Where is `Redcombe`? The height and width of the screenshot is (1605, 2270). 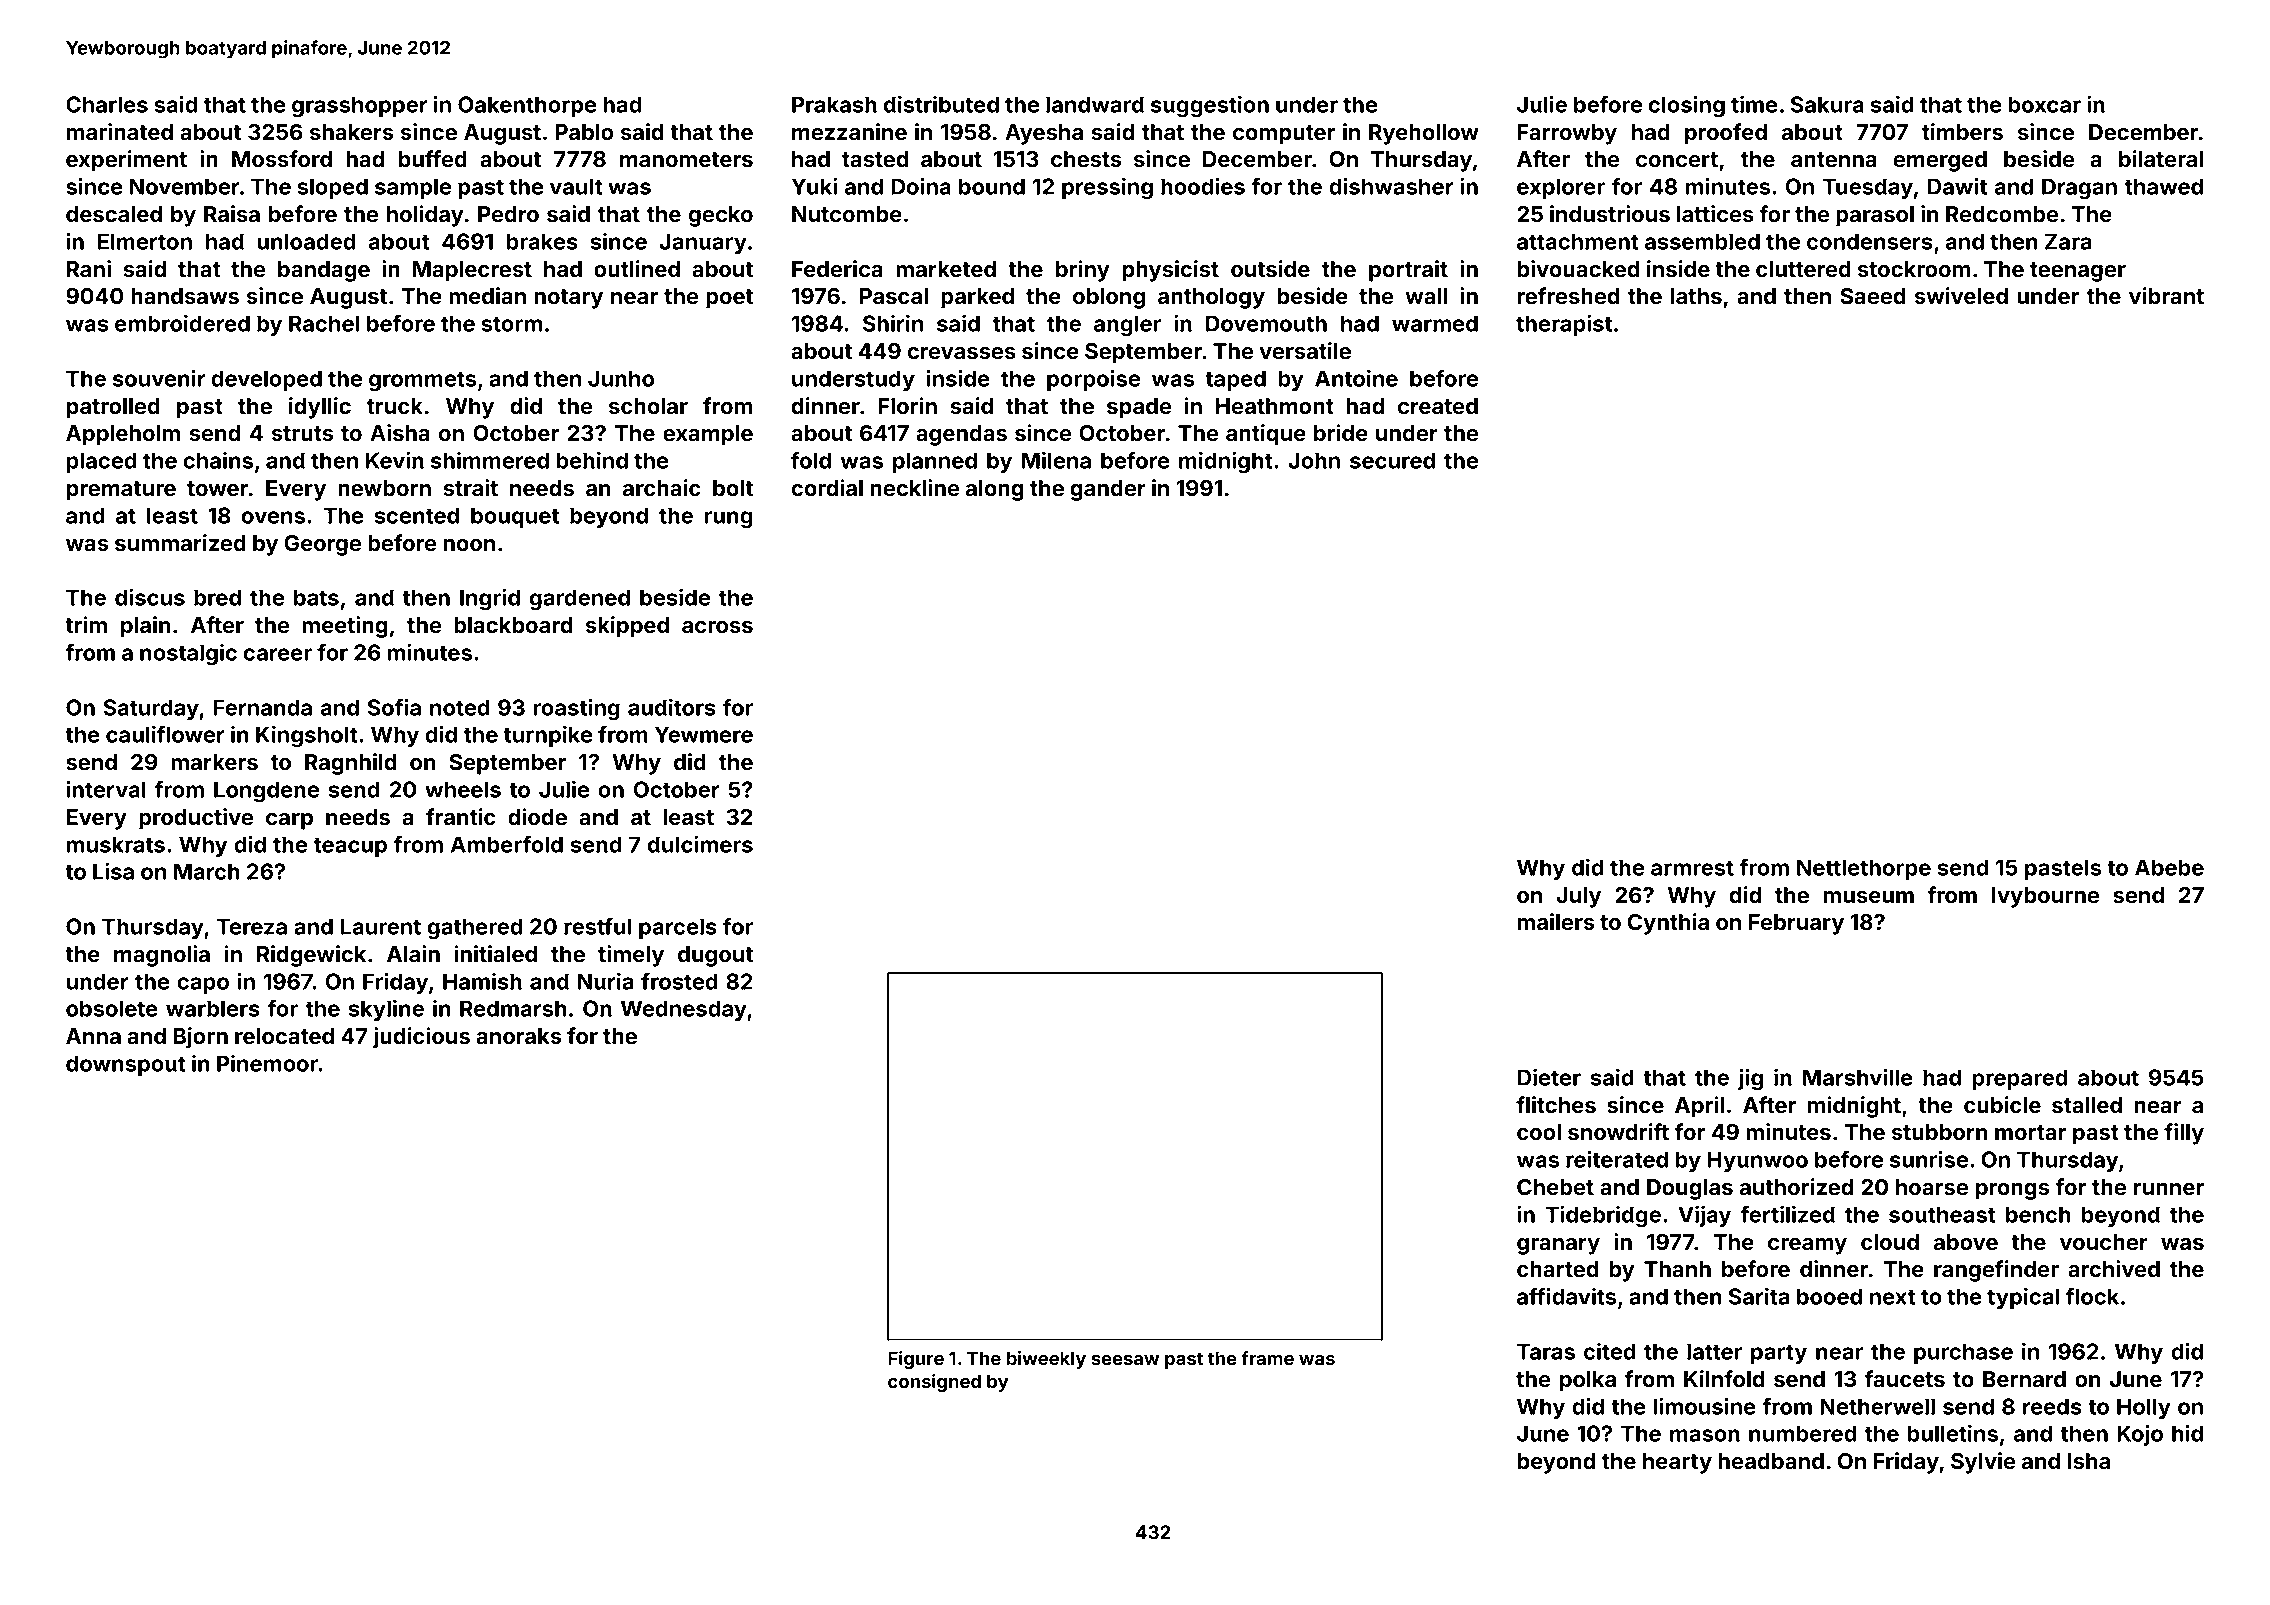
Redcombe is located at coordinates (2002, 214).
